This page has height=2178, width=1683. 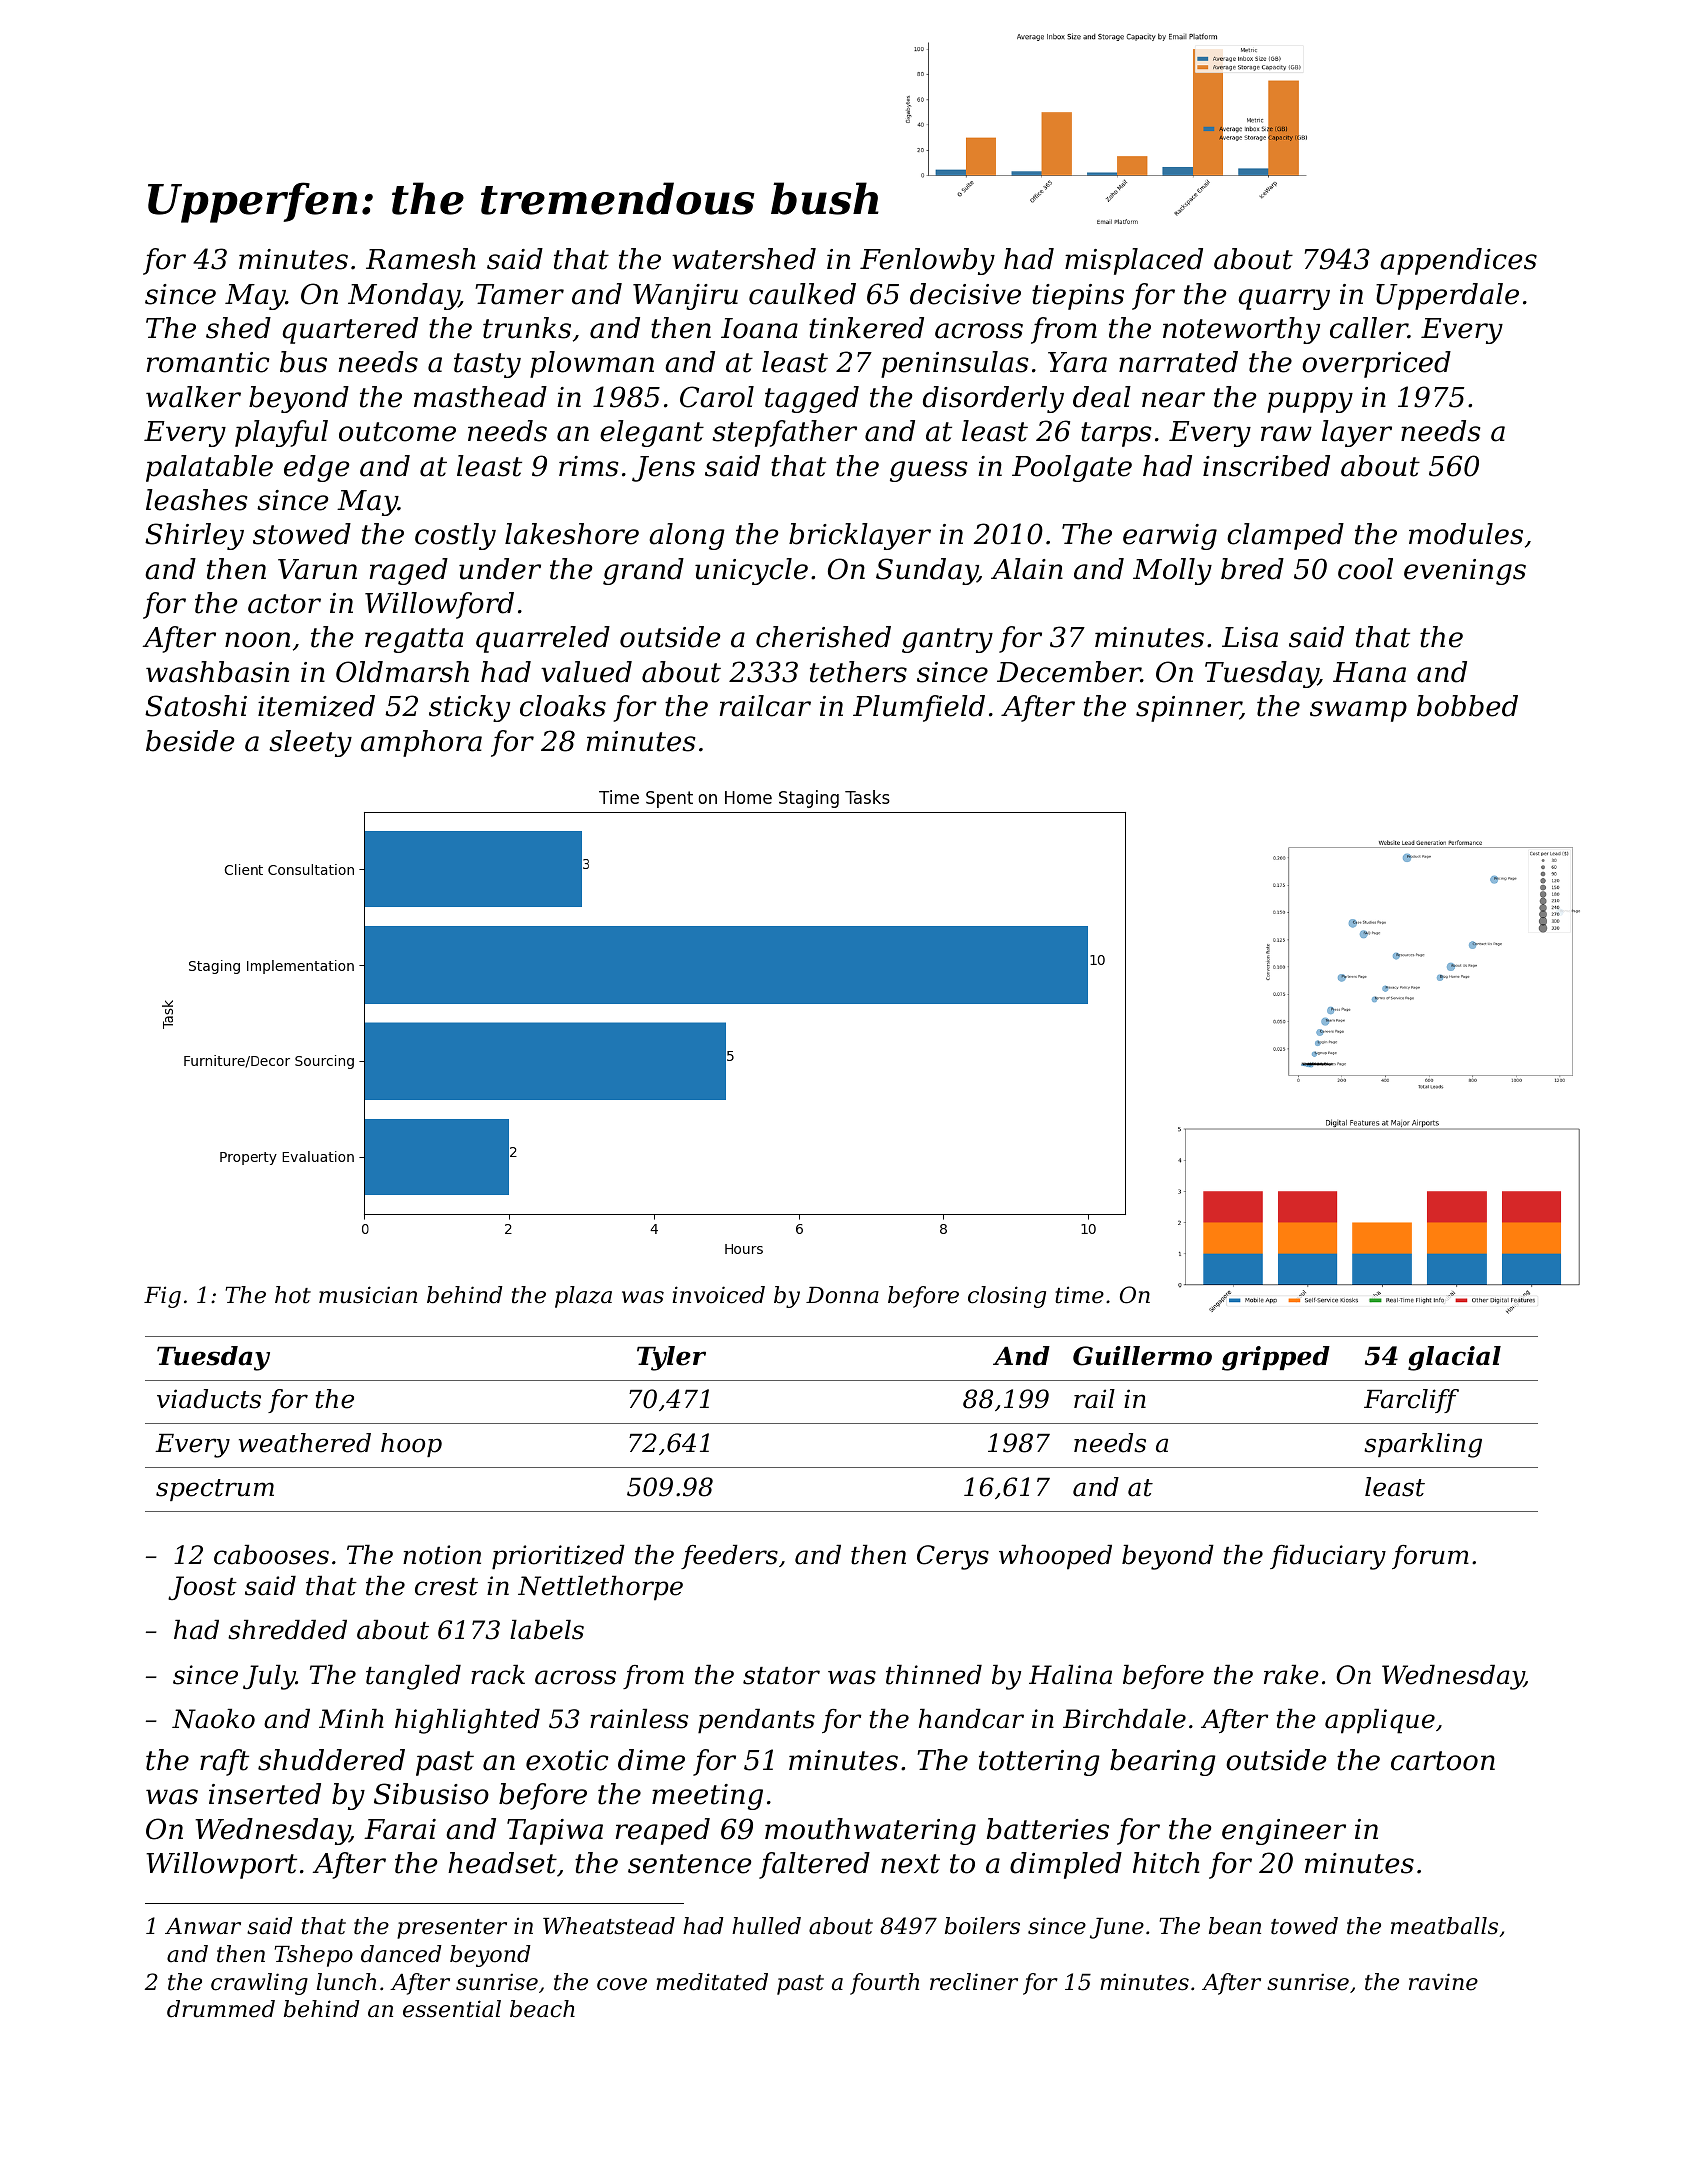 What do you see at coordinates (1188, 709) in the page?
I see `spinner` at bounding box center [1188, 709].
